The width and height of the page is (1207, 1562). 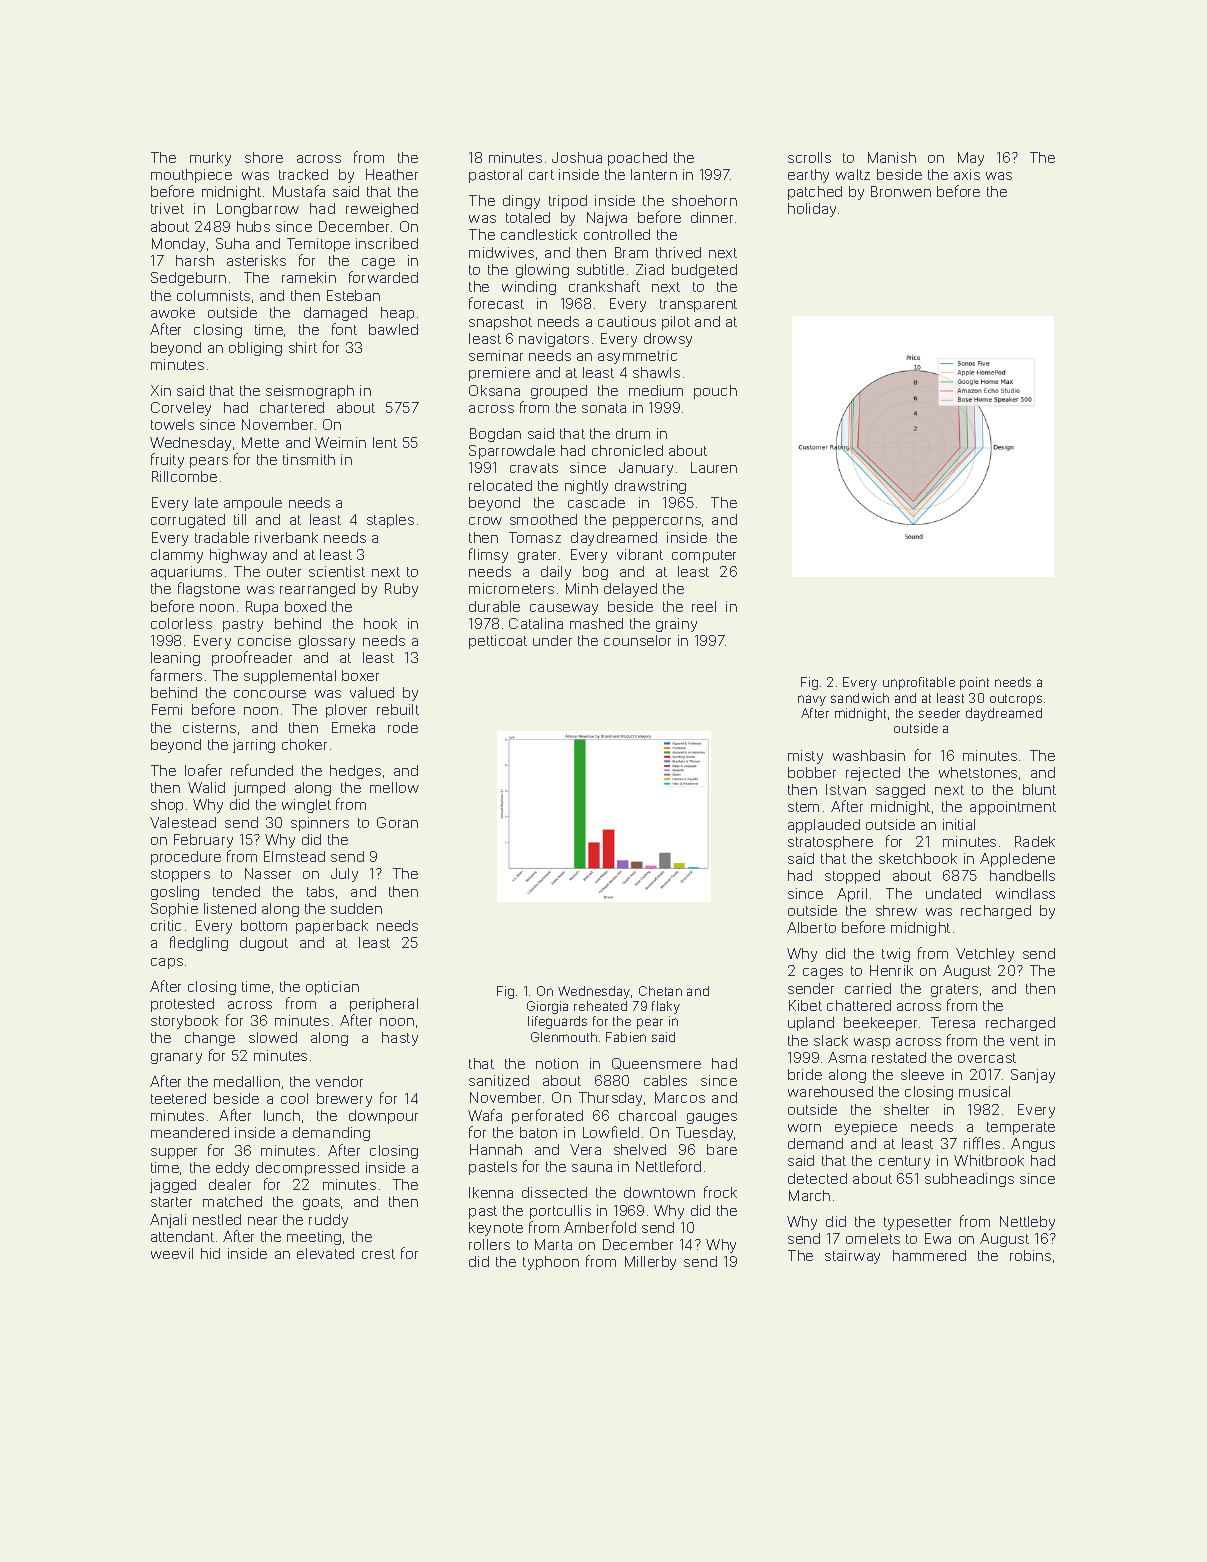 I want to click on Lauren, so click(x=714, y=467).
